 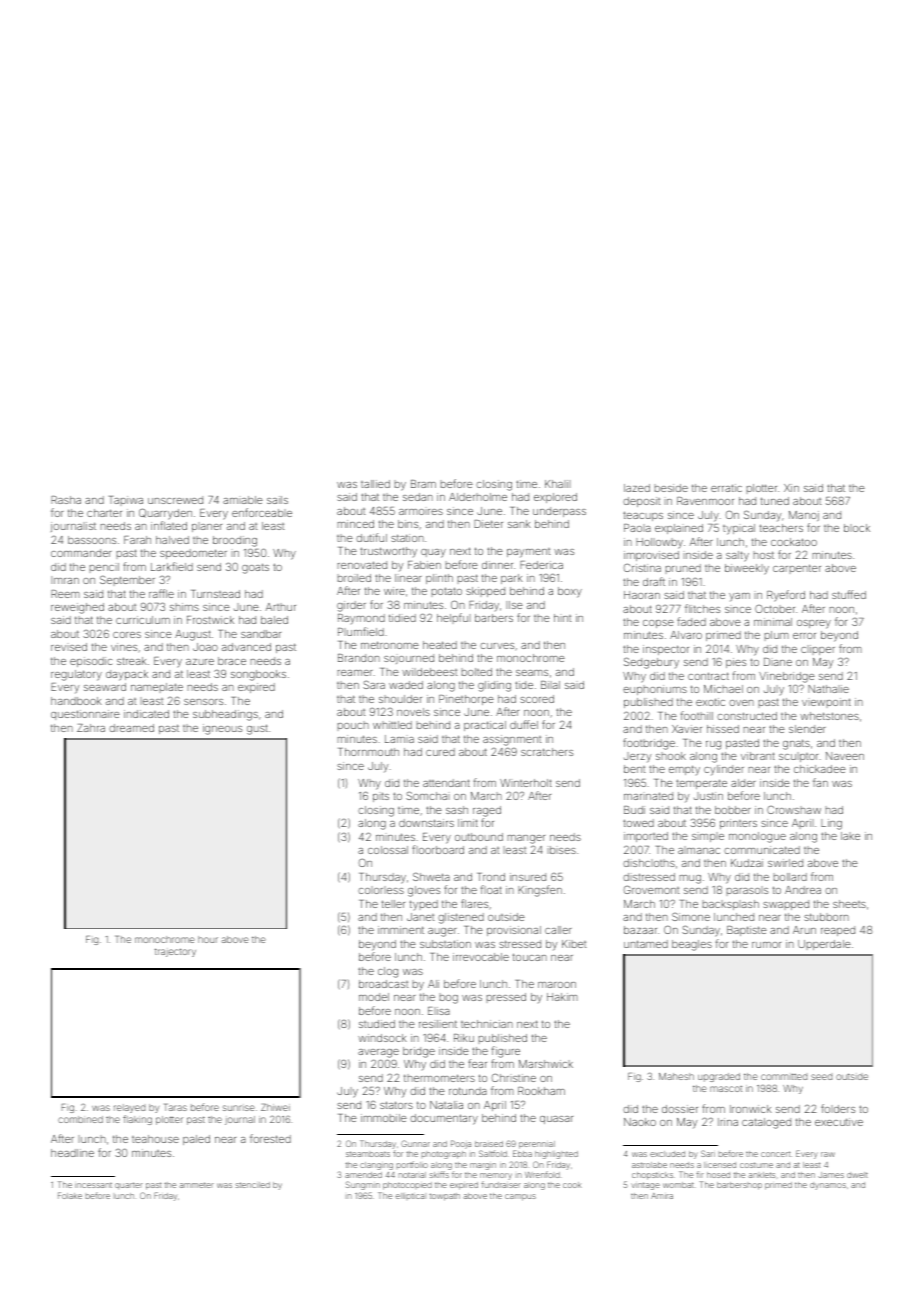 What do you see at coordinates (255, 568) in the screenshot?
I see `goats` at bounding box center [255, 568].
